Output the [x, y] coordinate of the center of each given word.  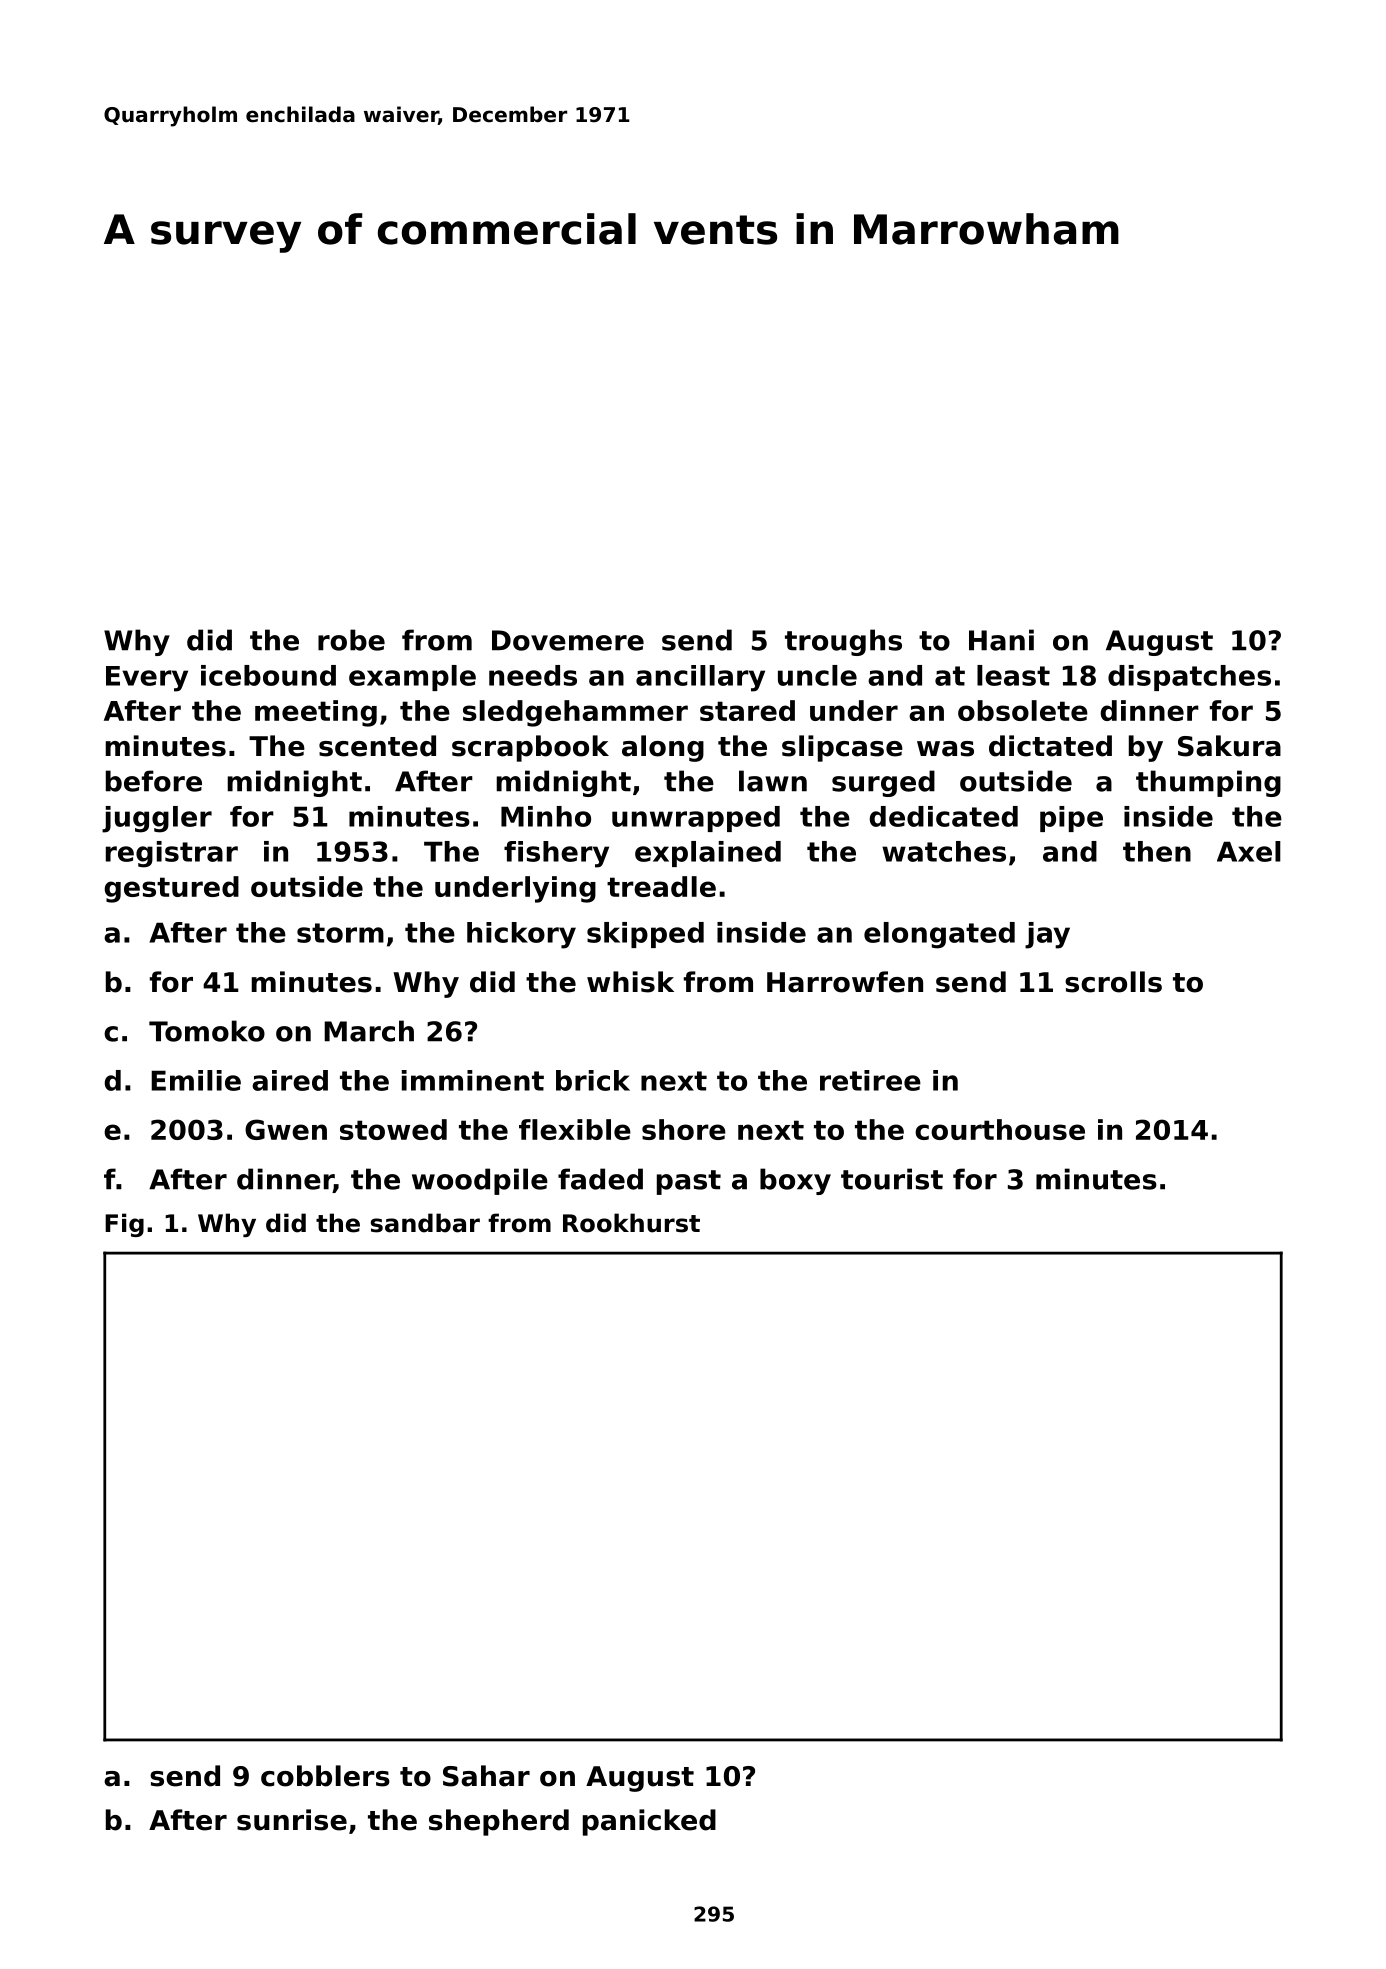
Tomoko [207, 1031]
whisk [630, 982]
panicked [649, 1822]
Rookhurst [631, 1223]
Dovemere [568, 640]
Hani [1001, 640]
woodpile [480, 1181]
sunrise [292, 1820]
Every [147, 679]
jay [1047, 935]
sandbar [425, 1223]
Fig [124, 1225]
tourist [892, 1179]
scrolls [1113, 982]
